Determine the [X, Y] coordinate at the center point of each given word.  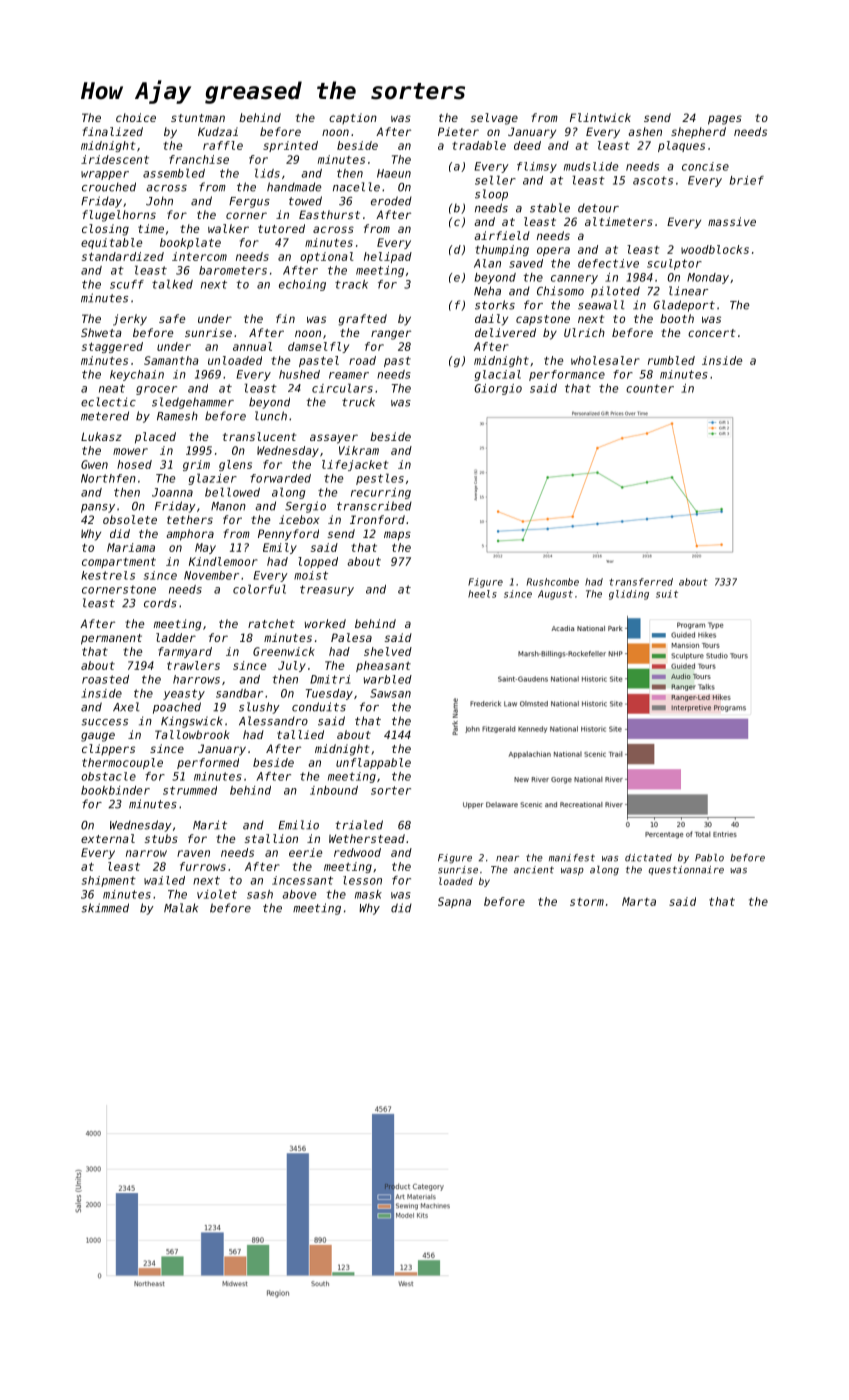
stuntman [198, 118]
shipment [109, 881]
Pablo [709, 858]
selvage [494, 119]
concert [711, 333]
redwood [357, 852]
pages [725, 120]
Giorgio [498, 389]
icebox [299, 519]
